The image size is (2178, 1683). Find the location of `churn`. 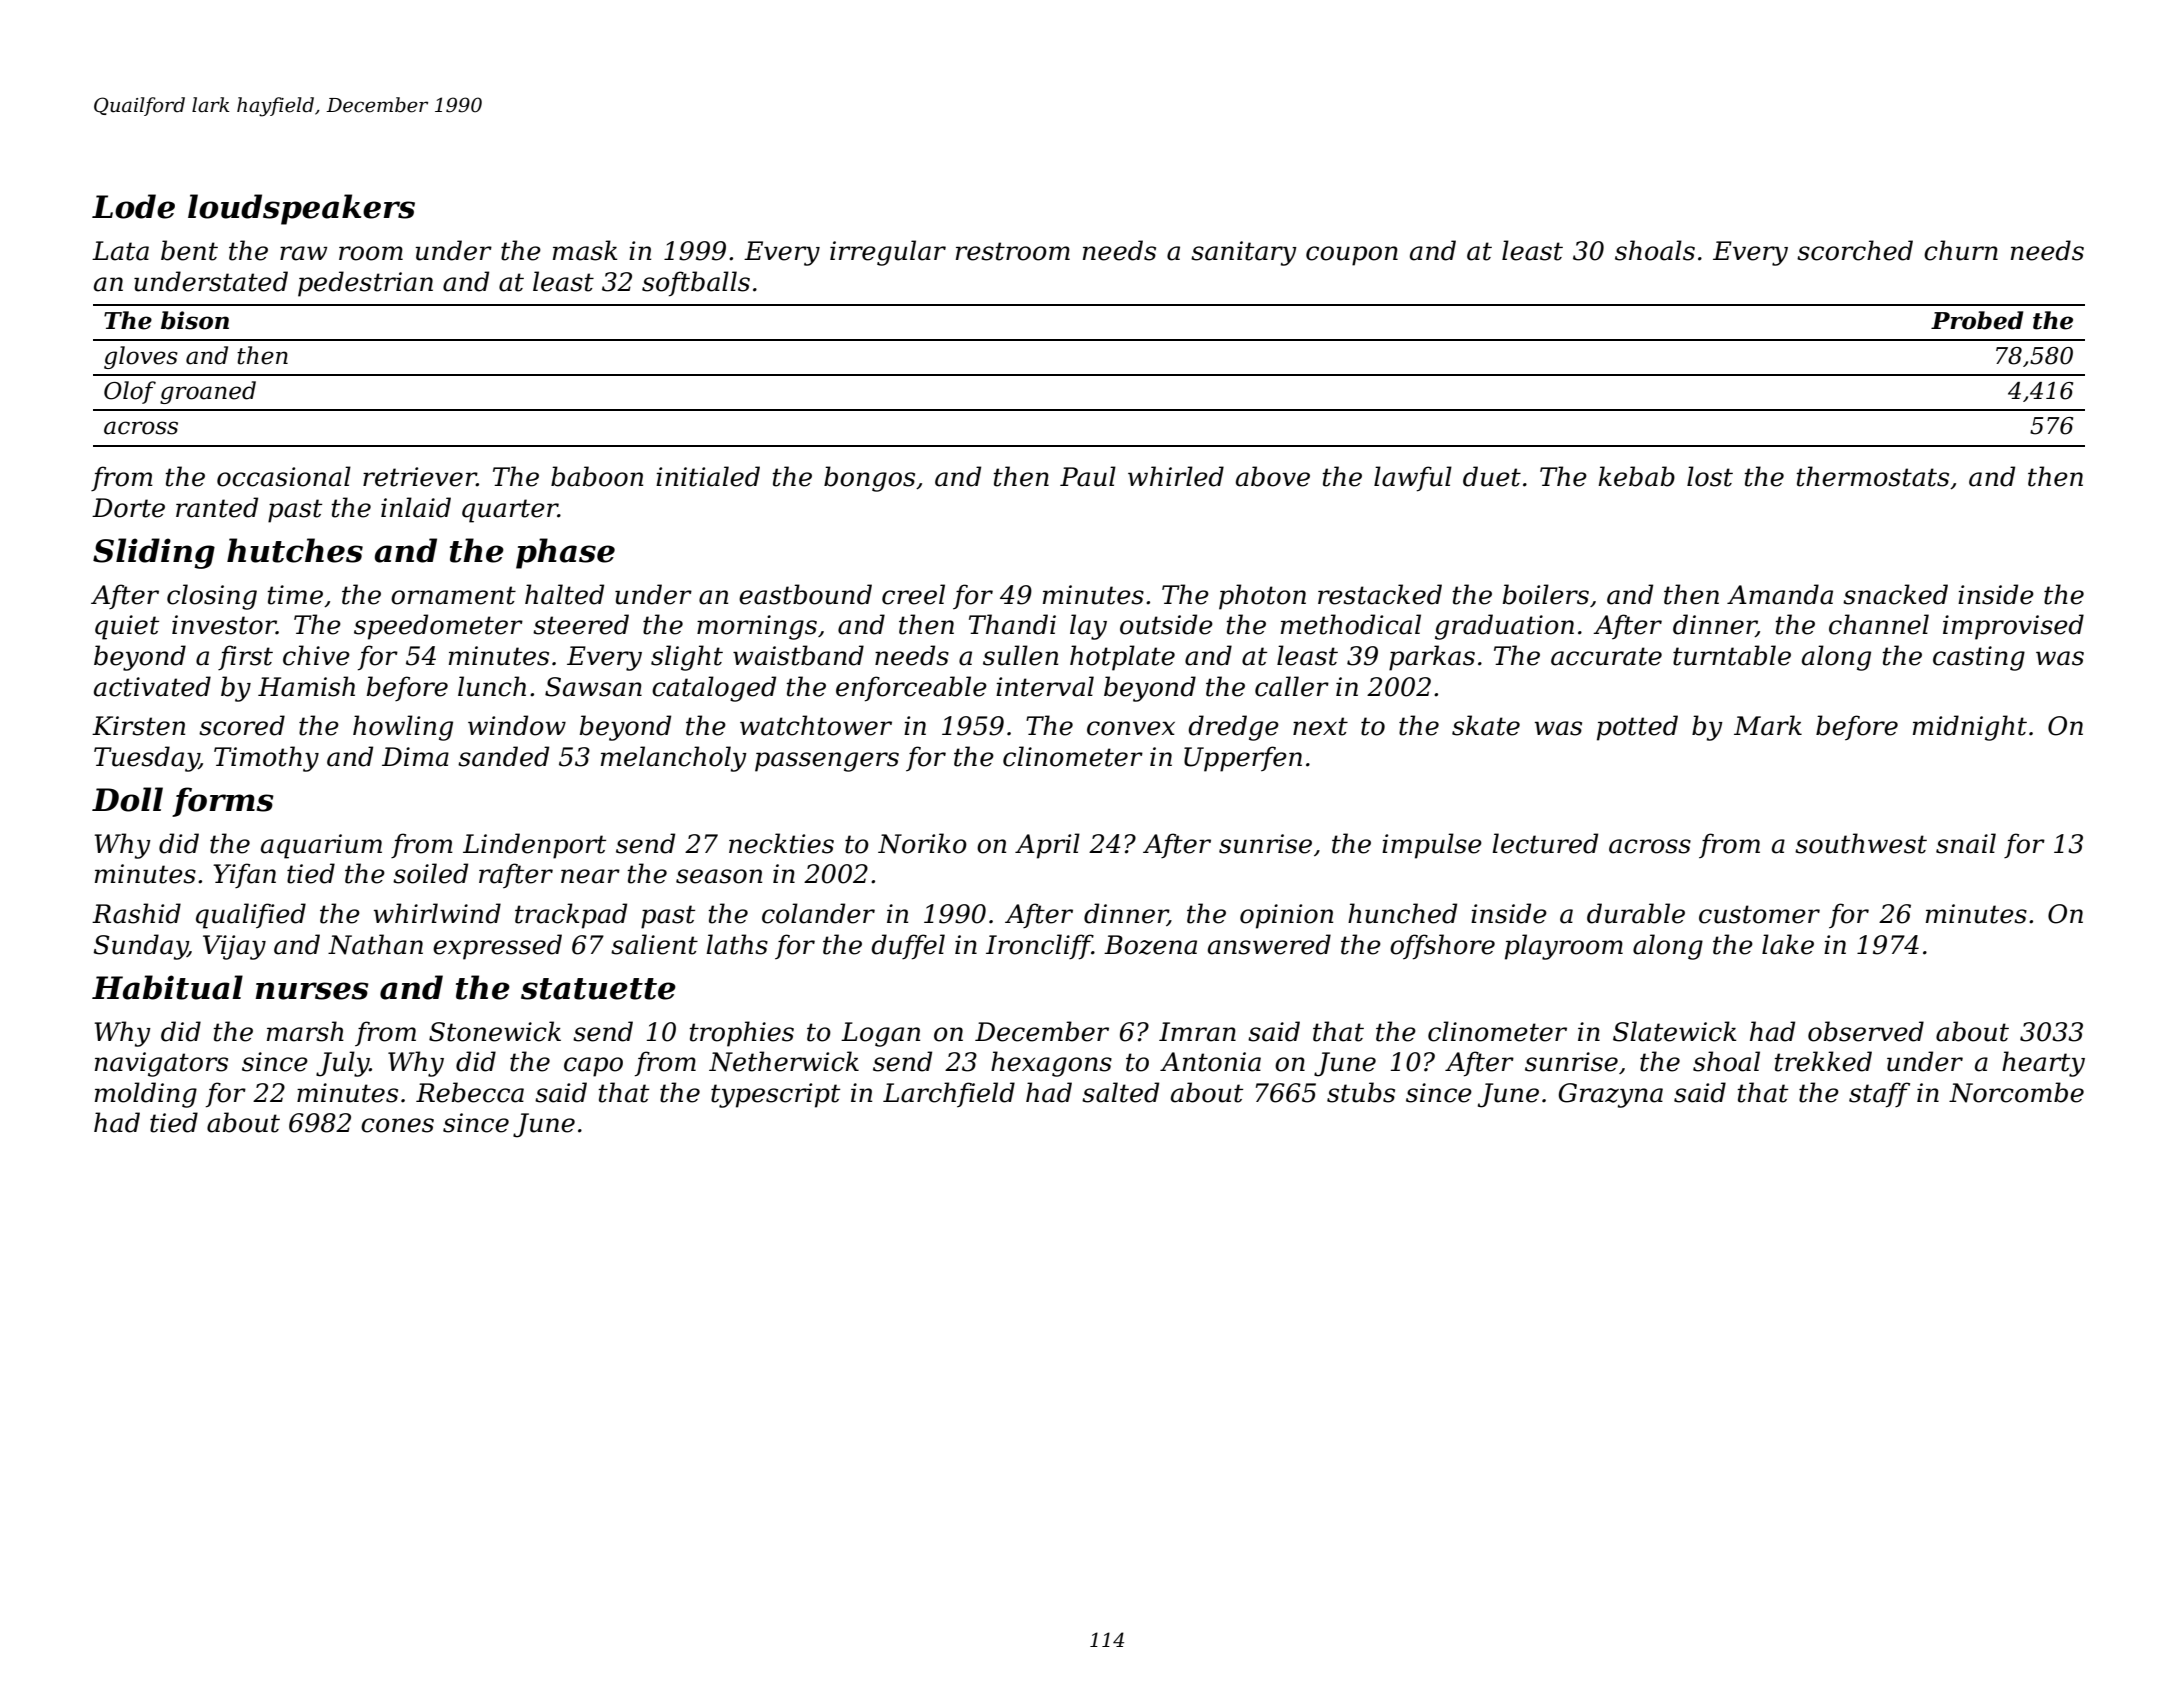

churn is located at coordinates (1961, 250).
